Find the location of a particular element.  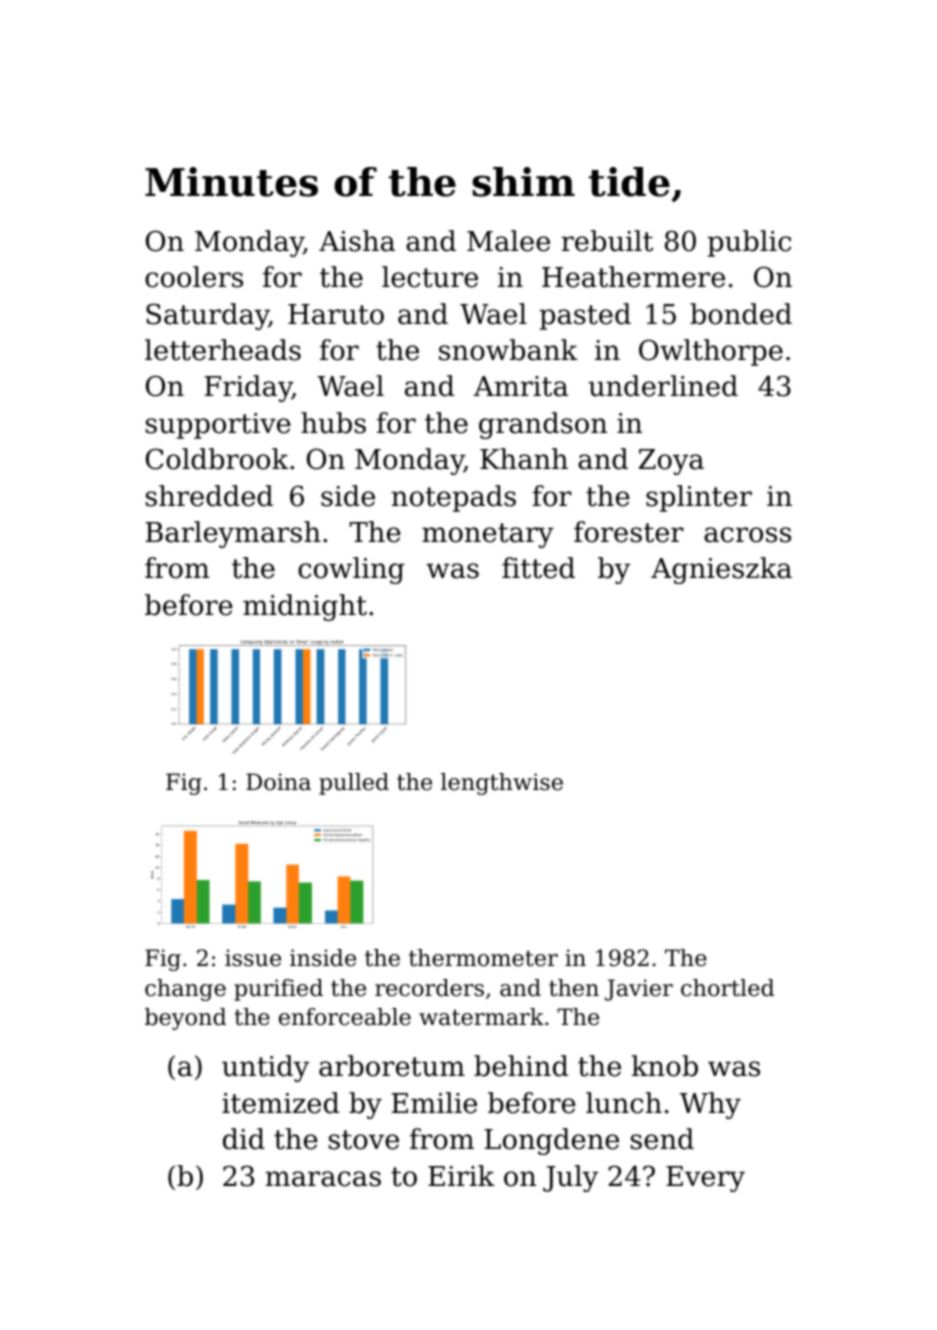

Agnieszka is located at coordinates (721, 570).
